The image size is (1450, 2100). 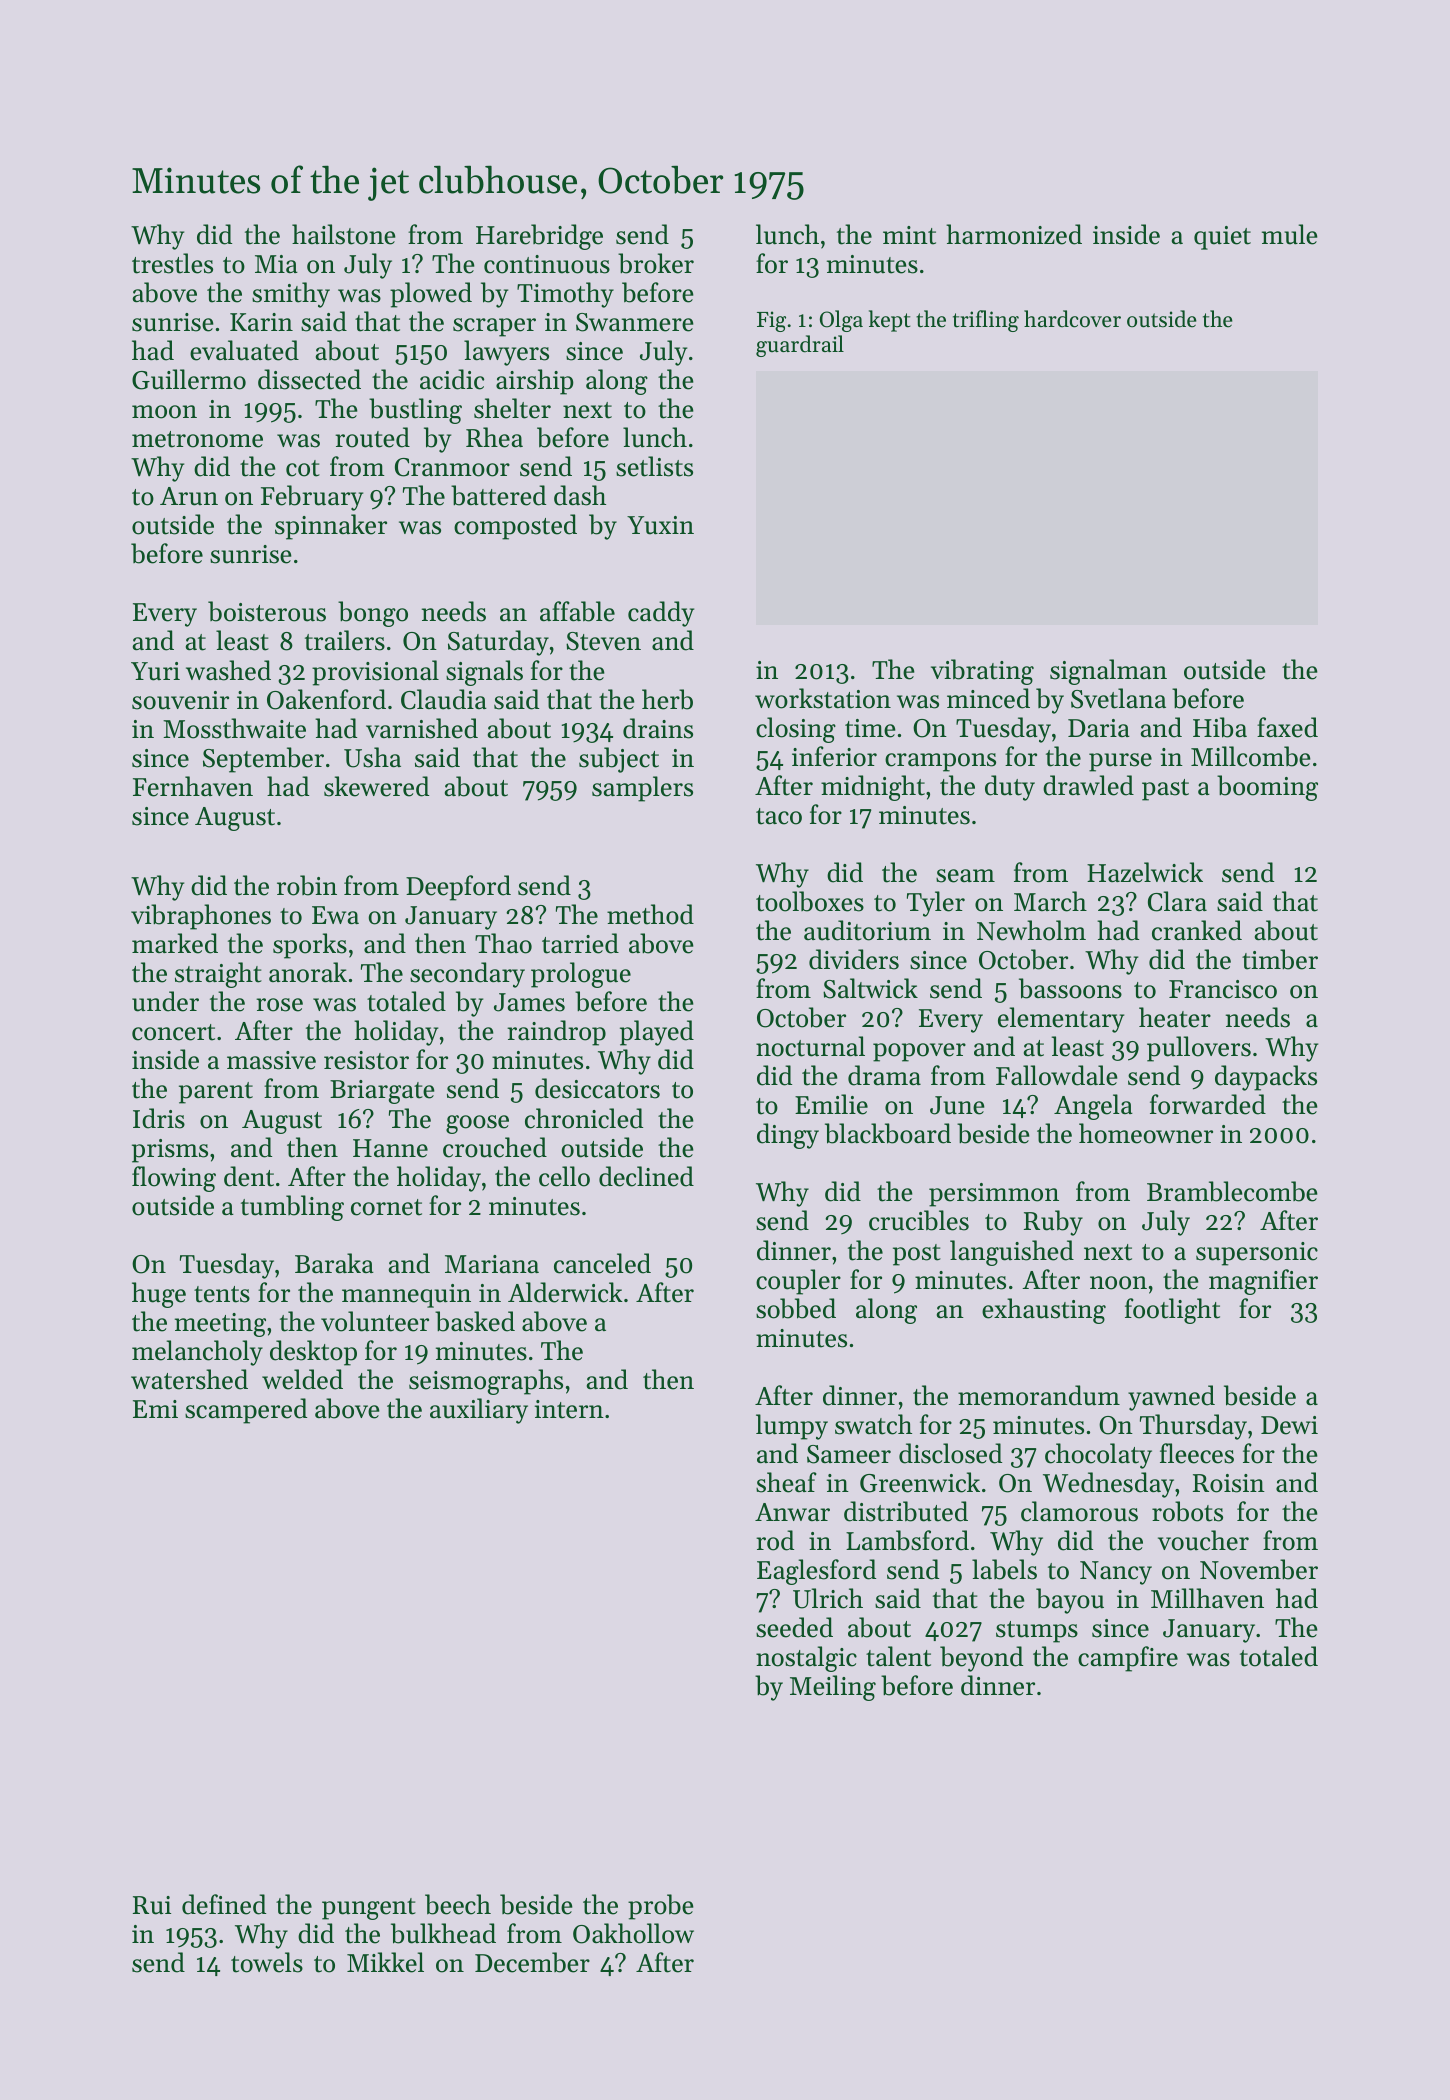 What do you see at coordinates (152, 1905) in the page?
I see `Rui` at bounding box center [152, 1905].
